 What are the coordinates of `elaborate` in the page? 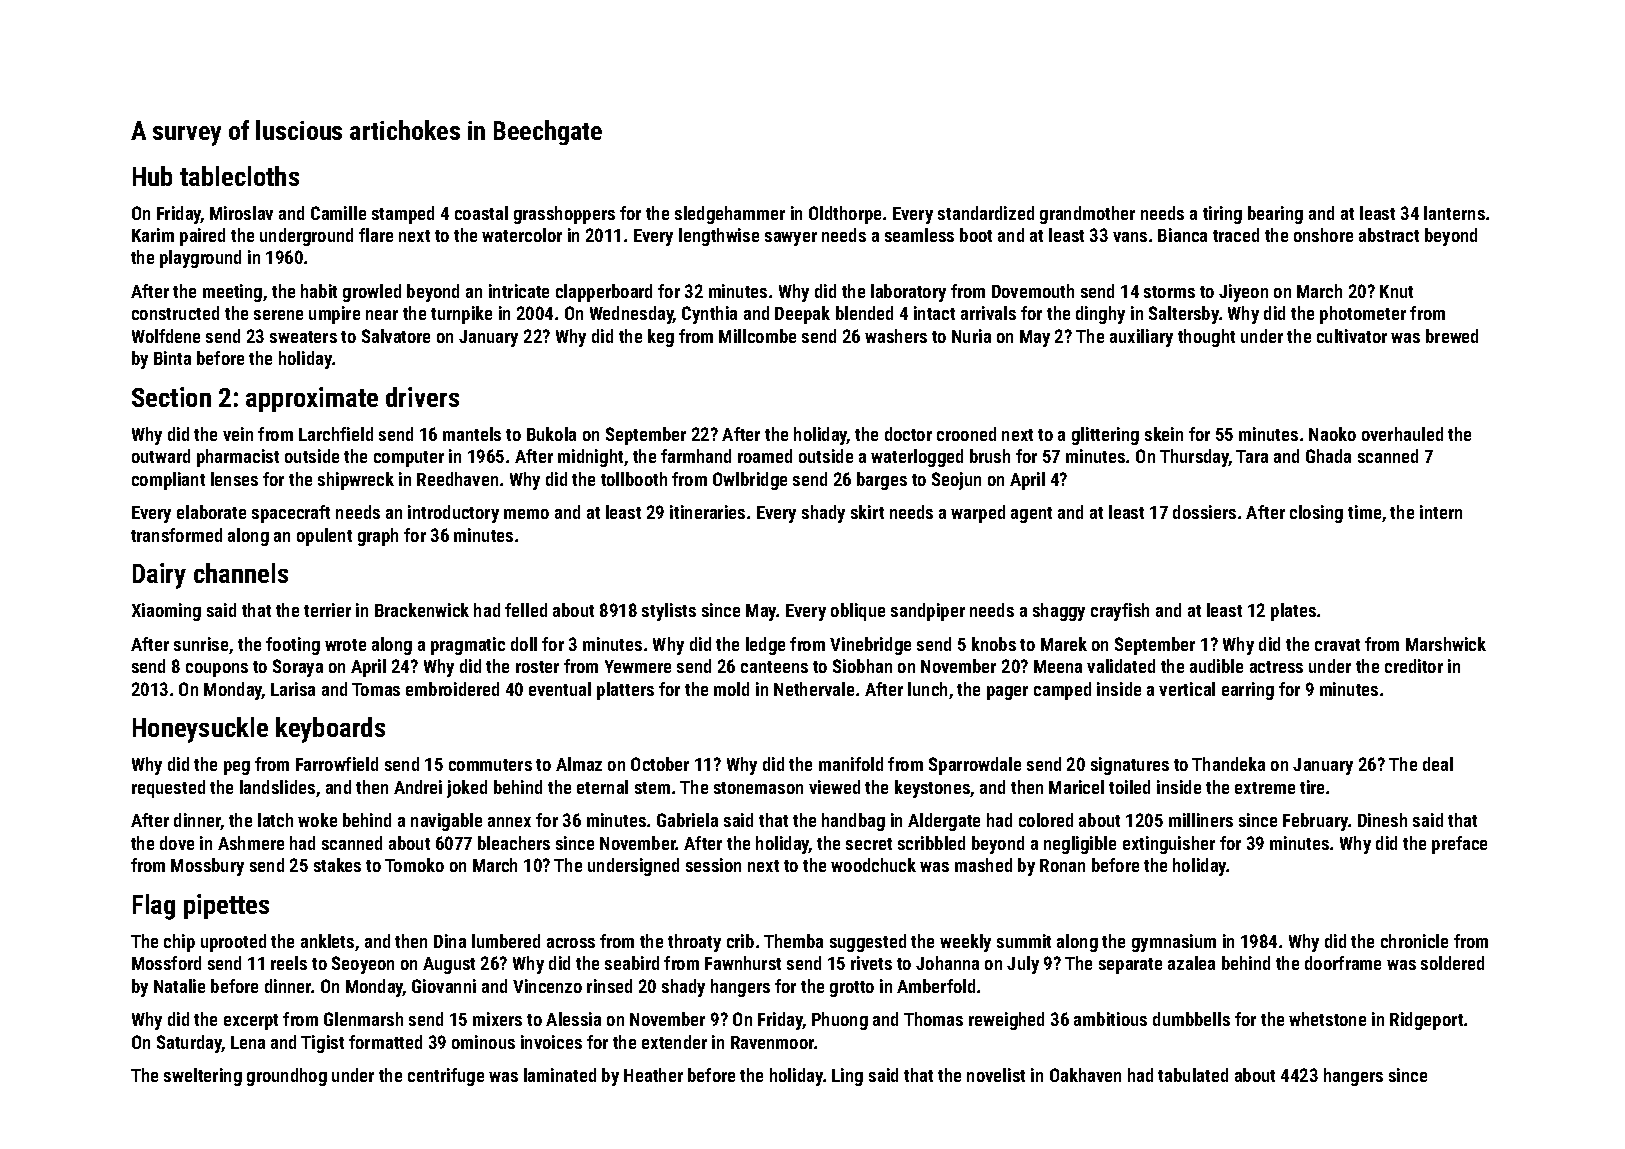 It's located at (211, 512).
